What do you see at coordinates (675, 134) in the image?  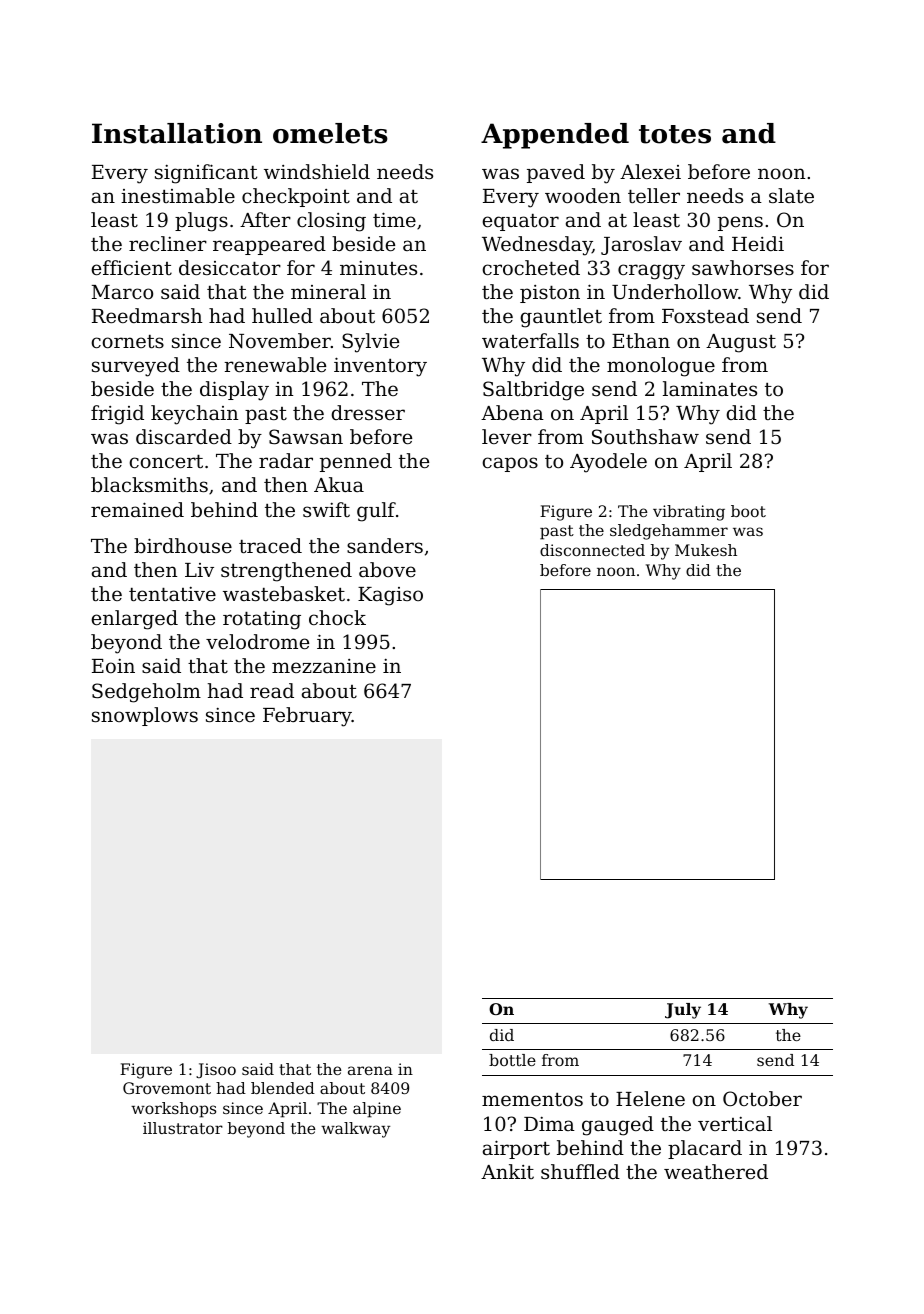 I see `totes` at bounding box center [675, 134].
